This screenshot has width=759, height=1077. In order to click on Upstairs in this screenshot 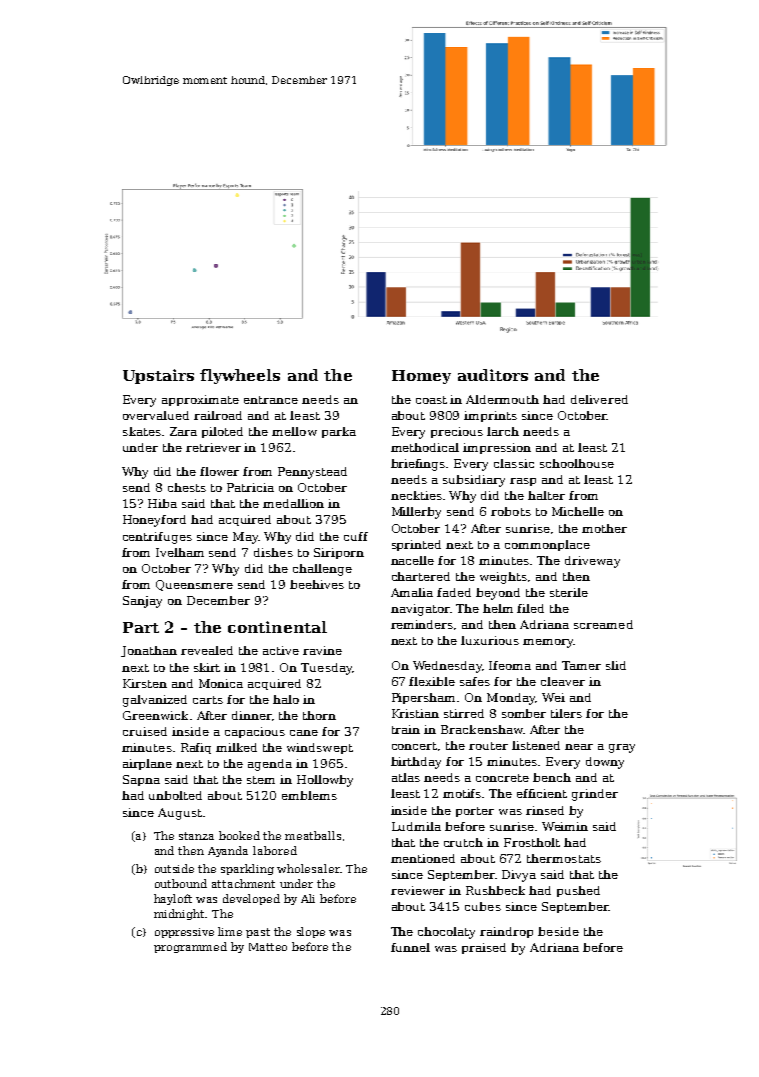, I will do `click(158, 376)`.
